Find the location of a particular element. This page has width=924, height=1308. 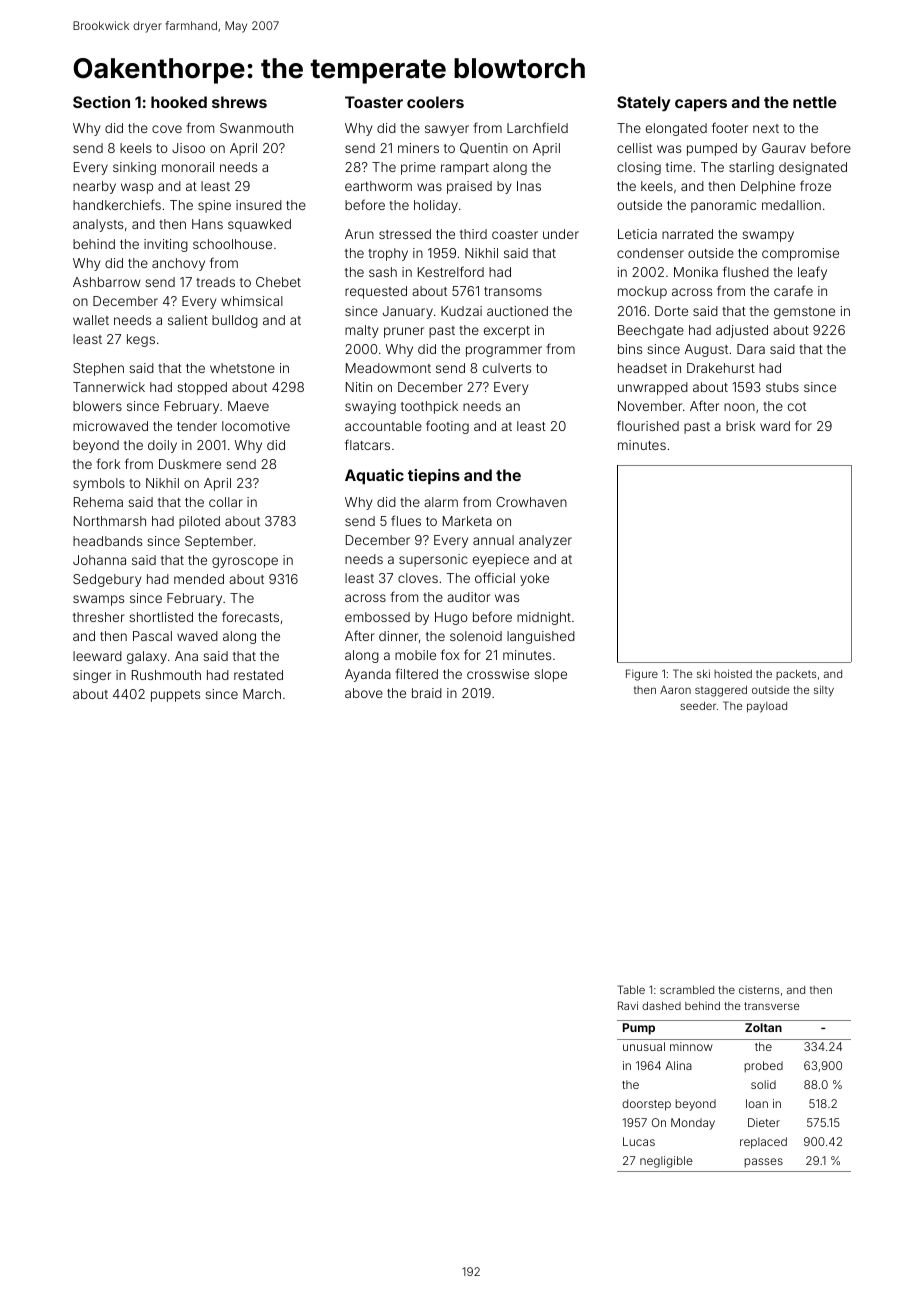

packets is located at coordinates (796, 675).
